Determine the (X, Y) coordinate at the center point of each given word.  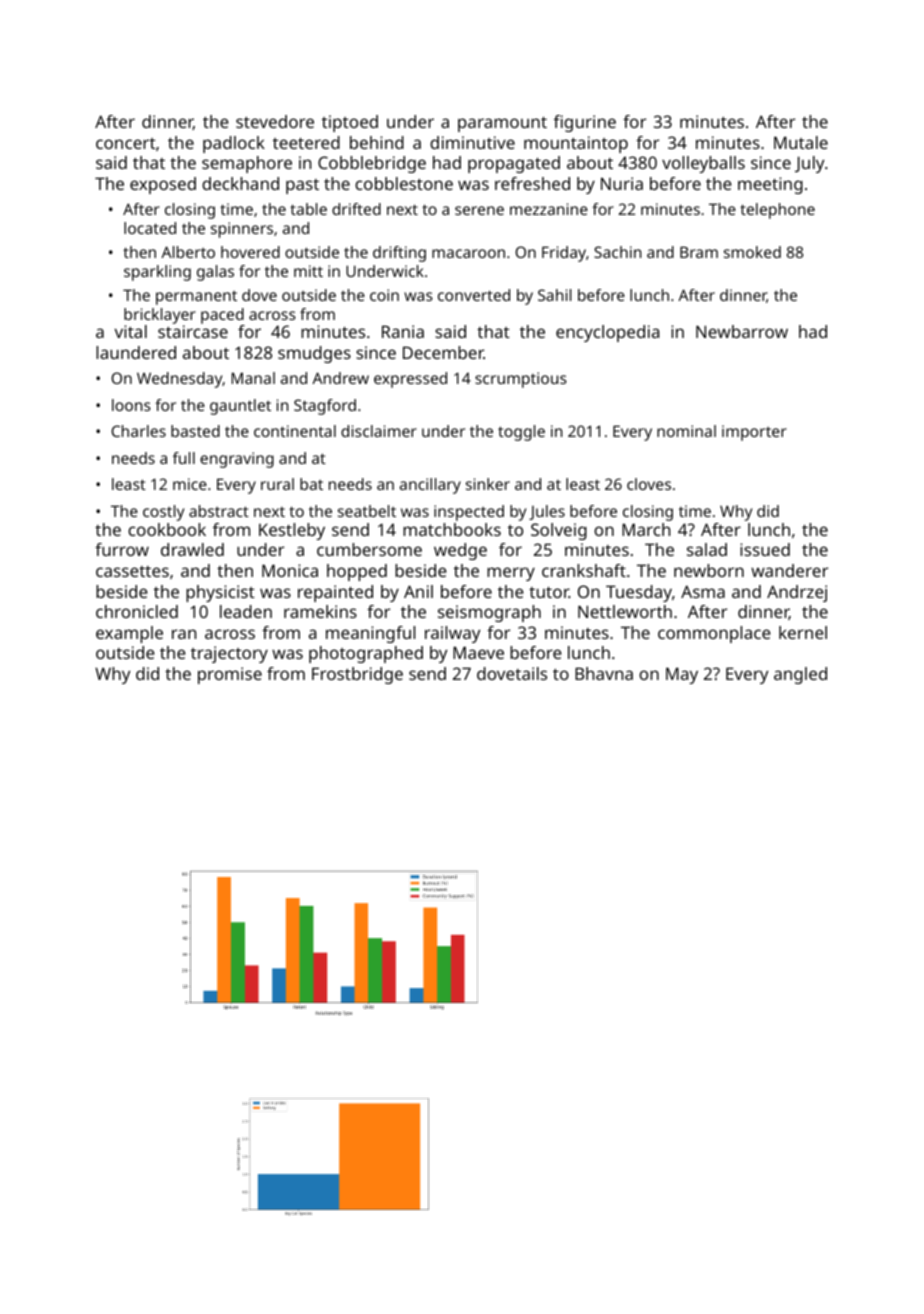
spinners (242, 230)
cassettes (132, 571)
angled (800, 675)
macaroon (468, 253)
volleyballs (703, 164)
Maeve (478, 652)
